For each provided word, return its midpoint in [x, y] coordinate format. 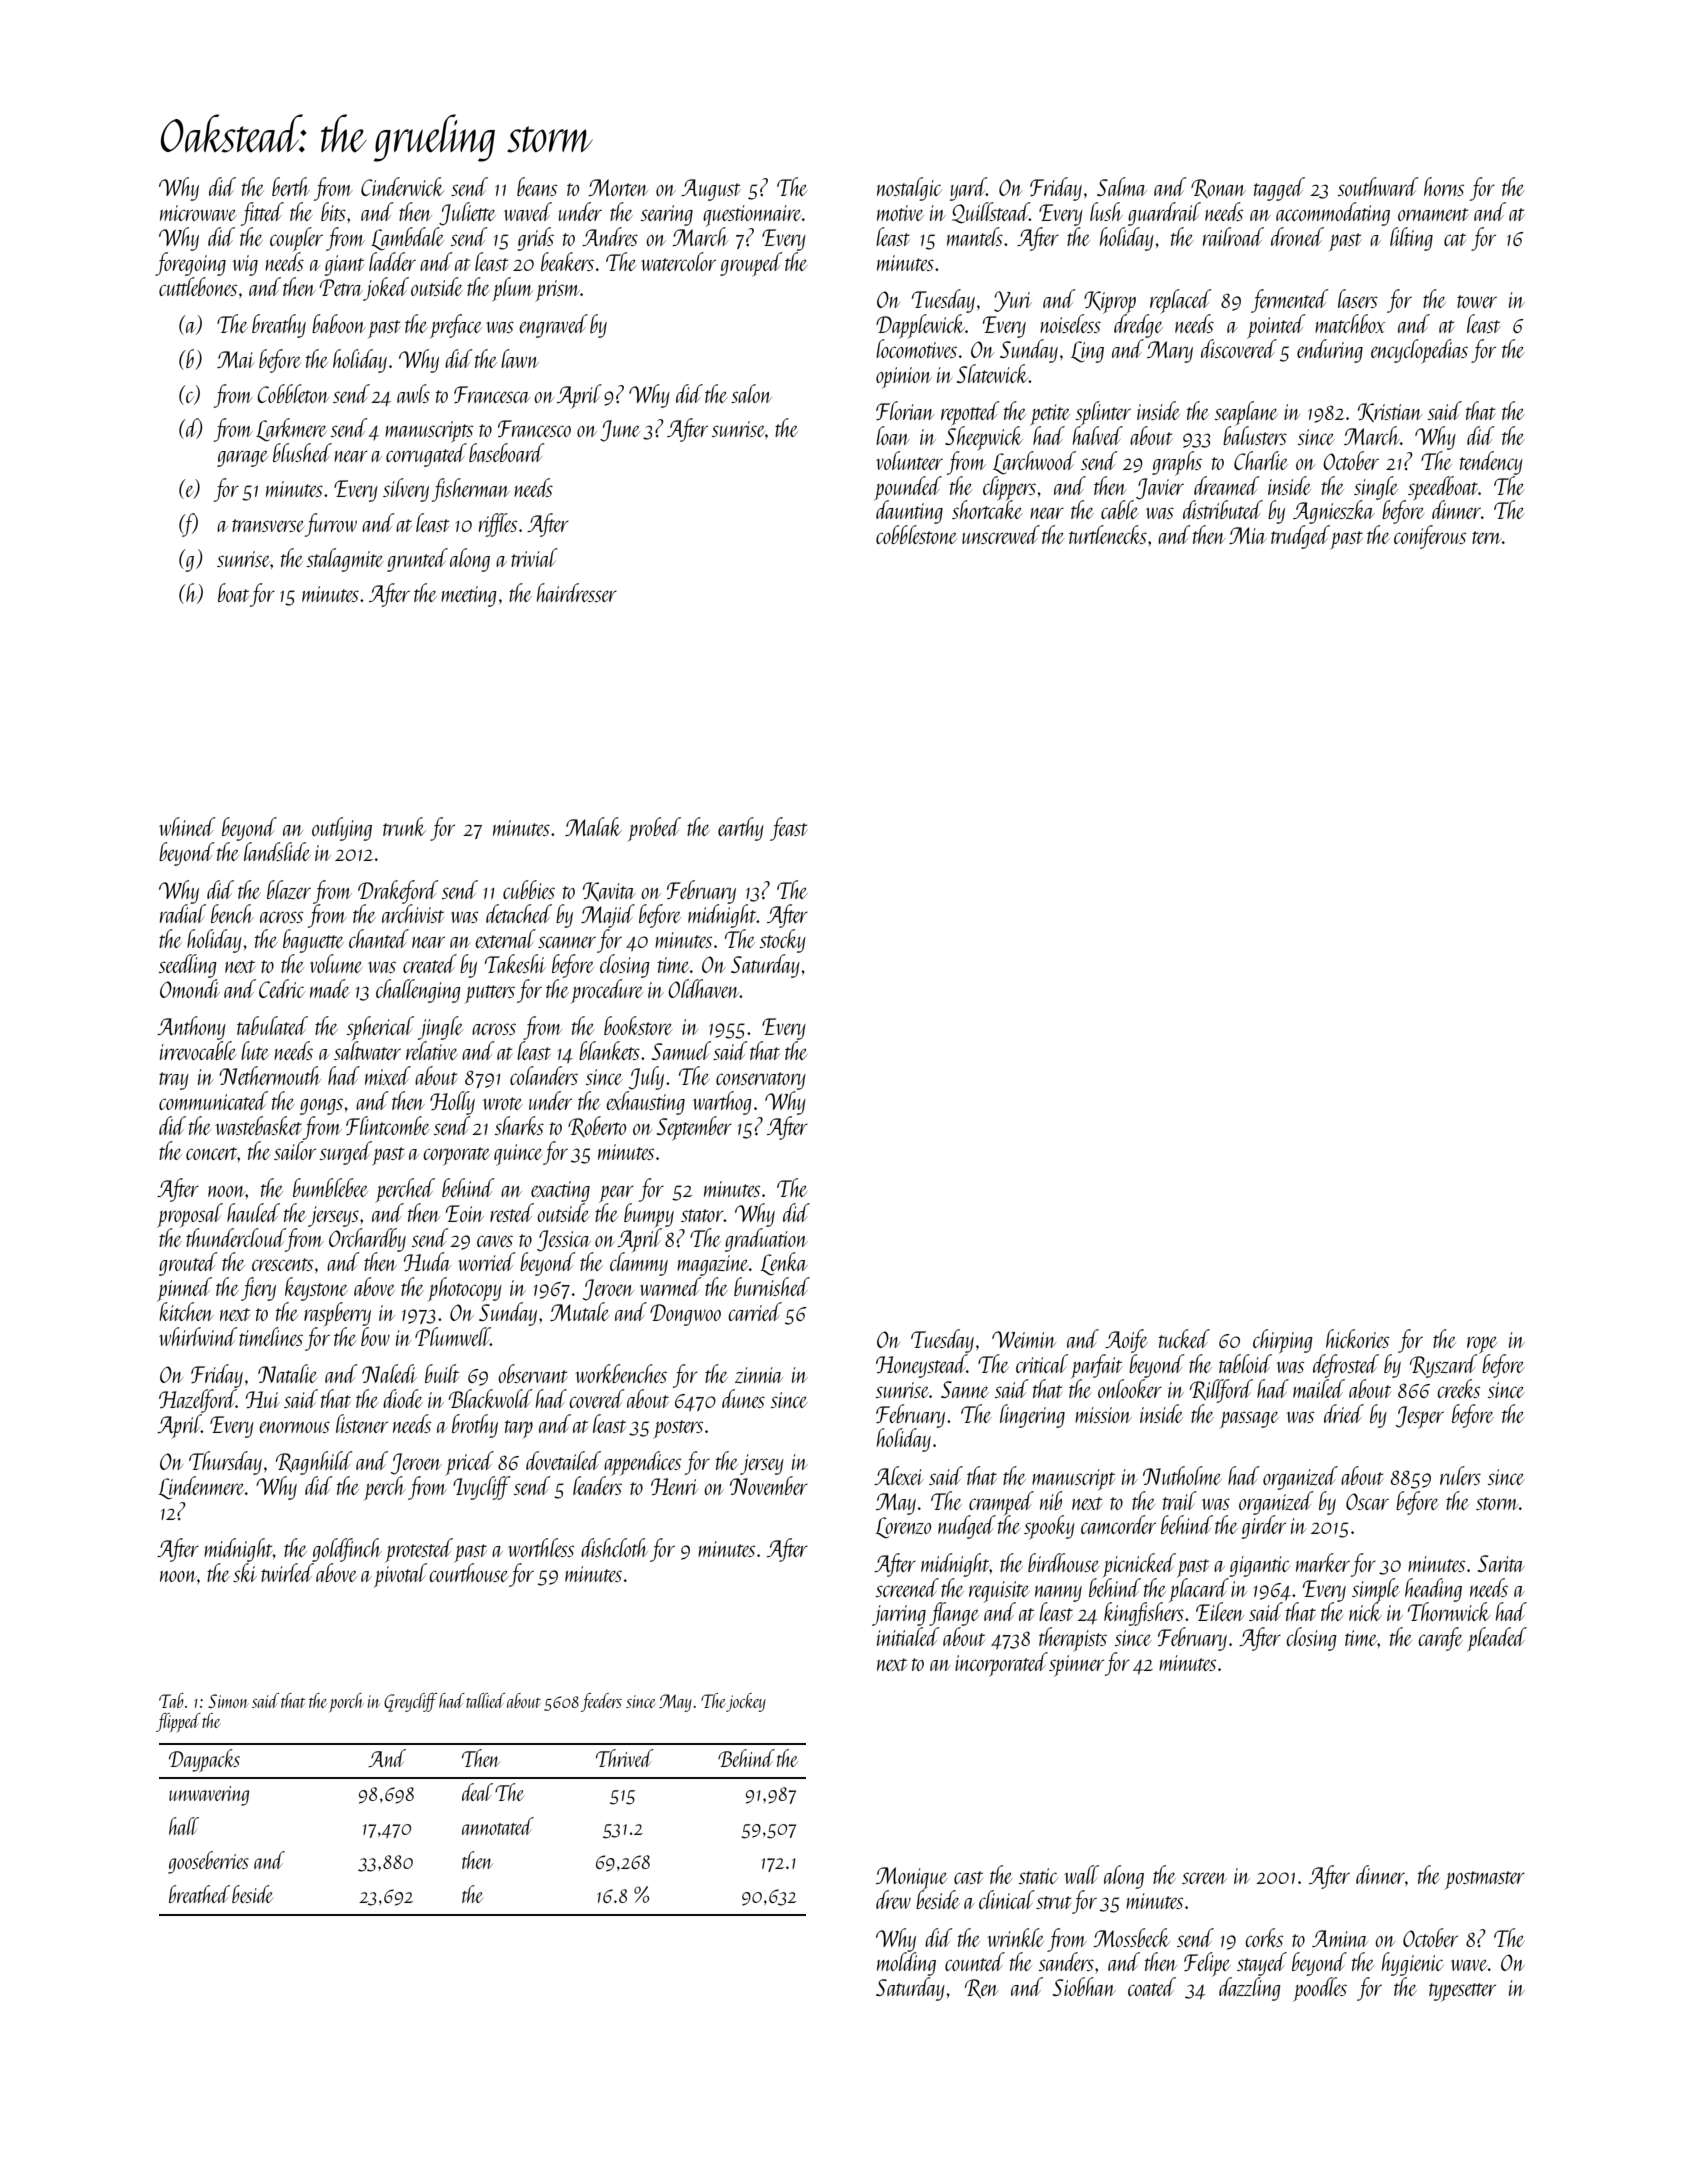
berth [291, 186]
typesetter [1462, 1992]
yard [968, 189]
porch [346, 1702]
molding [906, 1964]
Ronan [1218, 188]
